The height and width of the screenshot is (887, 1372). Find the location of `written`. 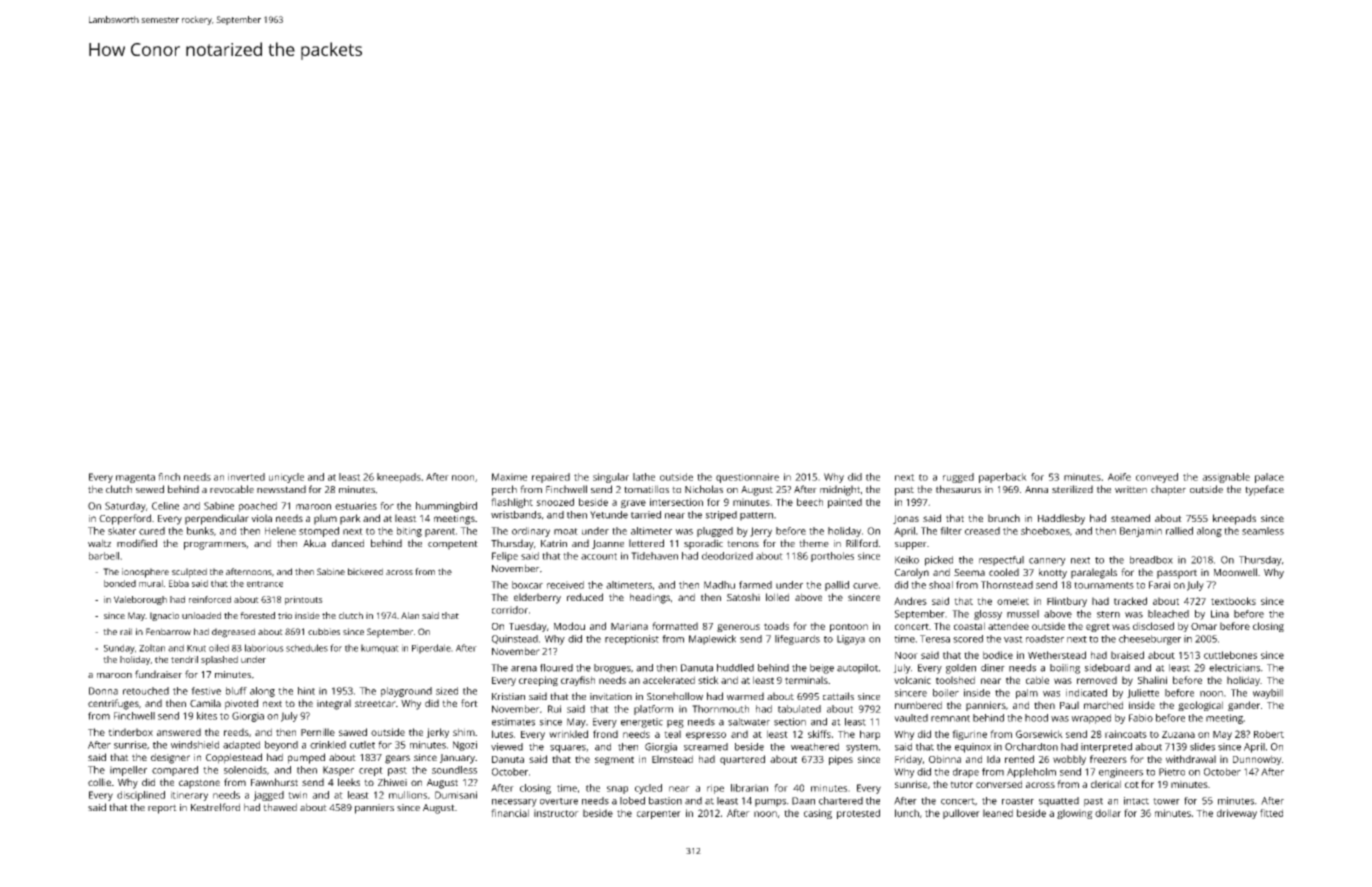

written is located at coordinates (1131, 489).
